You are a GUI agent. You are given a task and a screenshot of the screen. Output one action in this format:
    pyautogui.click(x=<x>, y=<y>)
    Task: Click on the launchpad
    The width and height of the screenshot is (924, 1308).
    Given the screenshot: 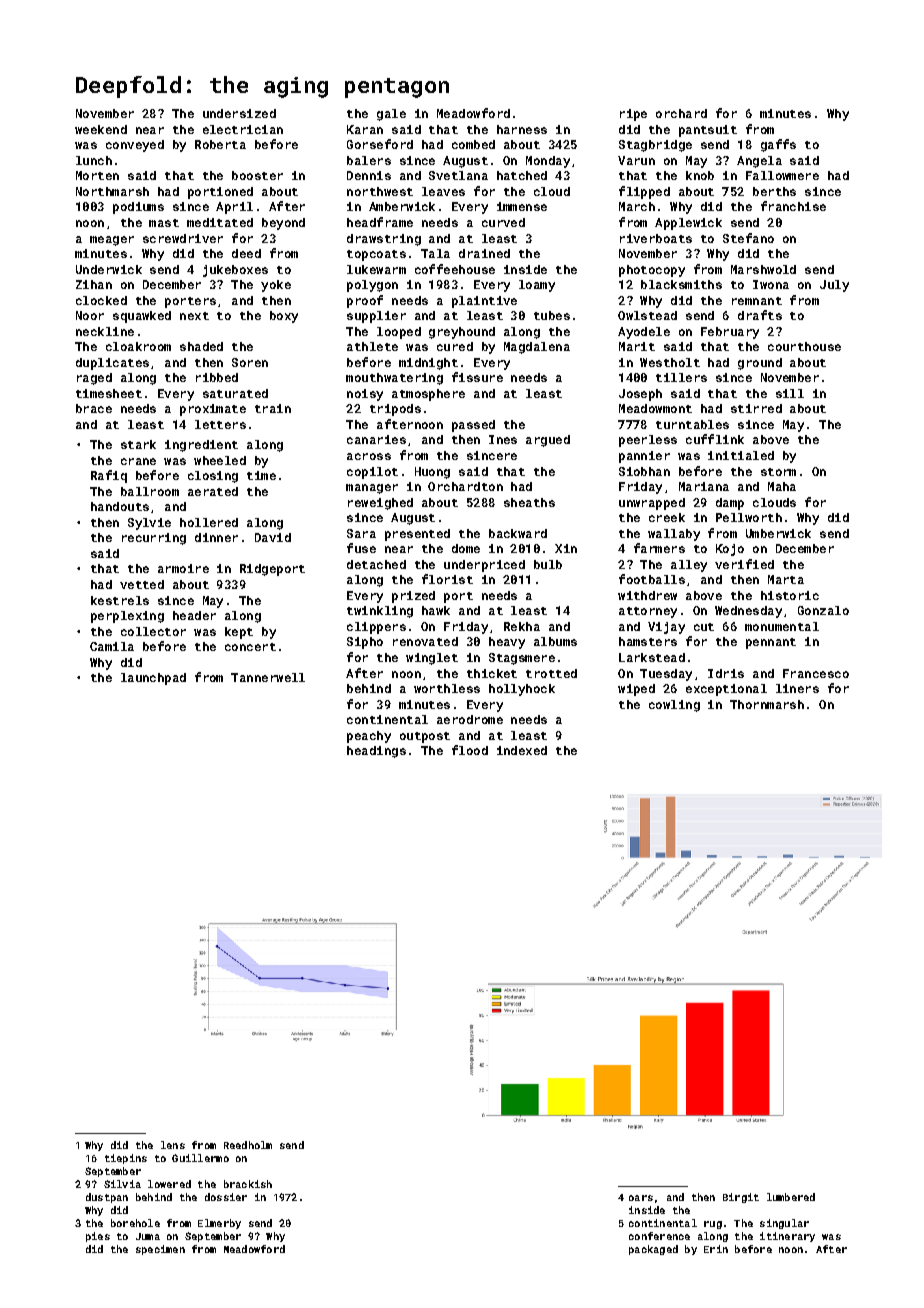 What is the action you would take?
    pyautogui.click(x=153, y=679)
